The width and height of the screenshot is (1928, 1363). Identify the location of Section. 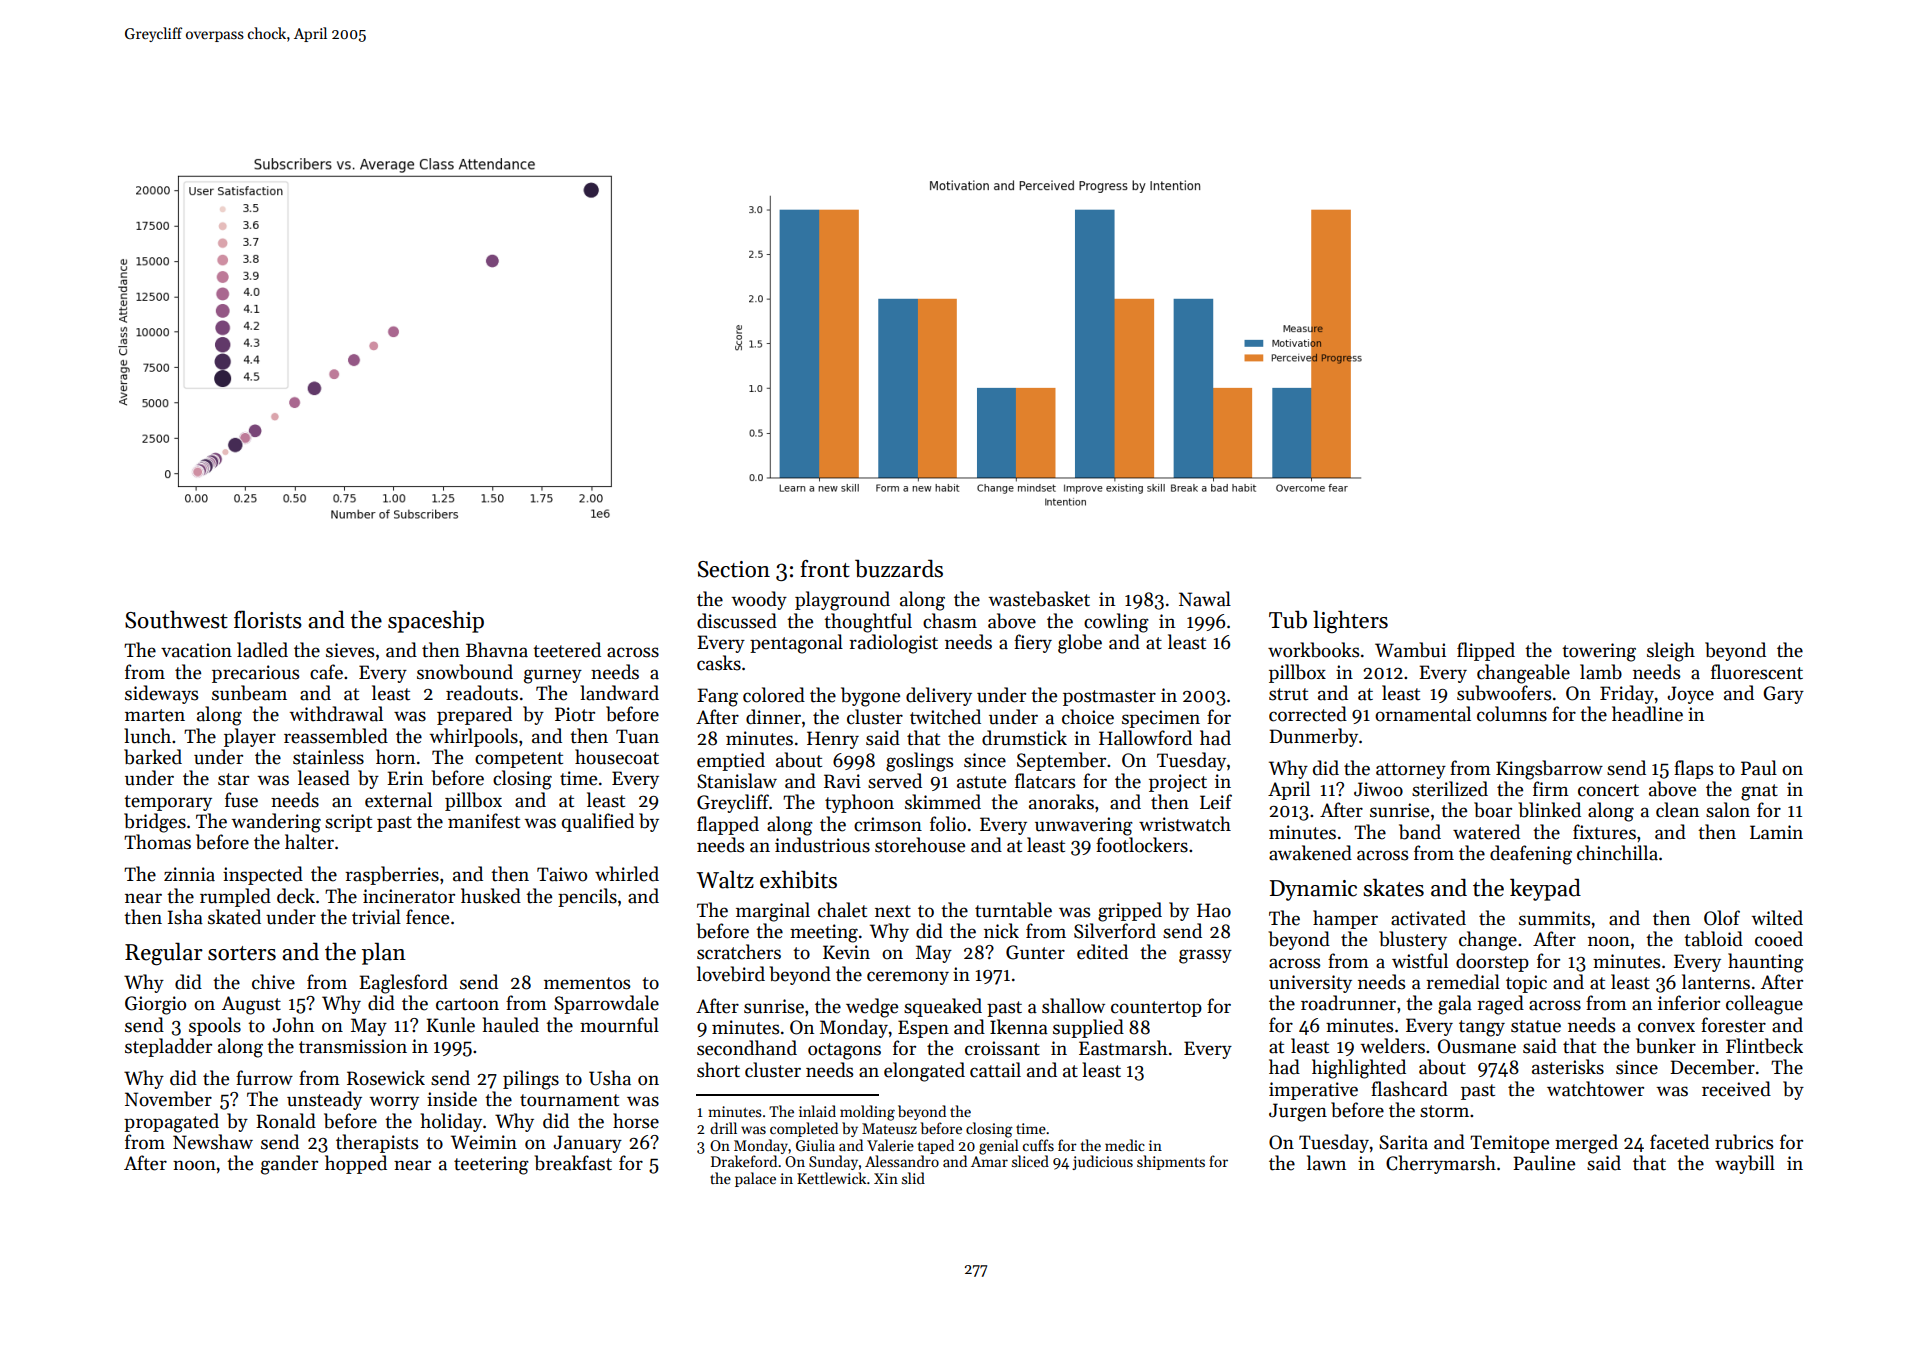
(734, 569).
